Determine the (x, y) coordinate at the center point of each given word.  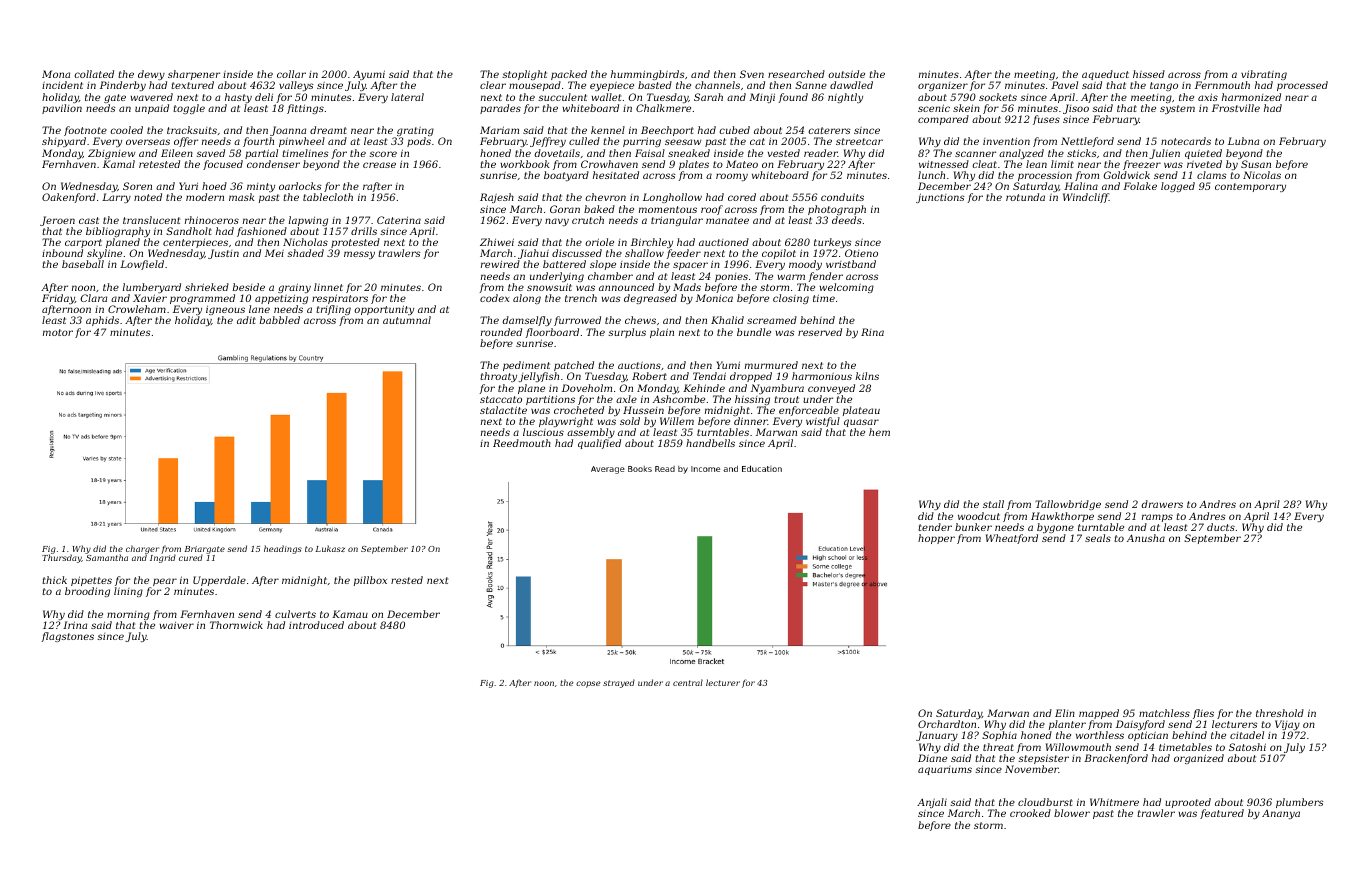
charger (142, 550)
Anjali (932, 803)
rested (407, 580)
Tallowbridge (1068, 505)
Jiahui (533, 255)
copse (588, 684)
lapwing (308, 221)
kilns (867, 376)
